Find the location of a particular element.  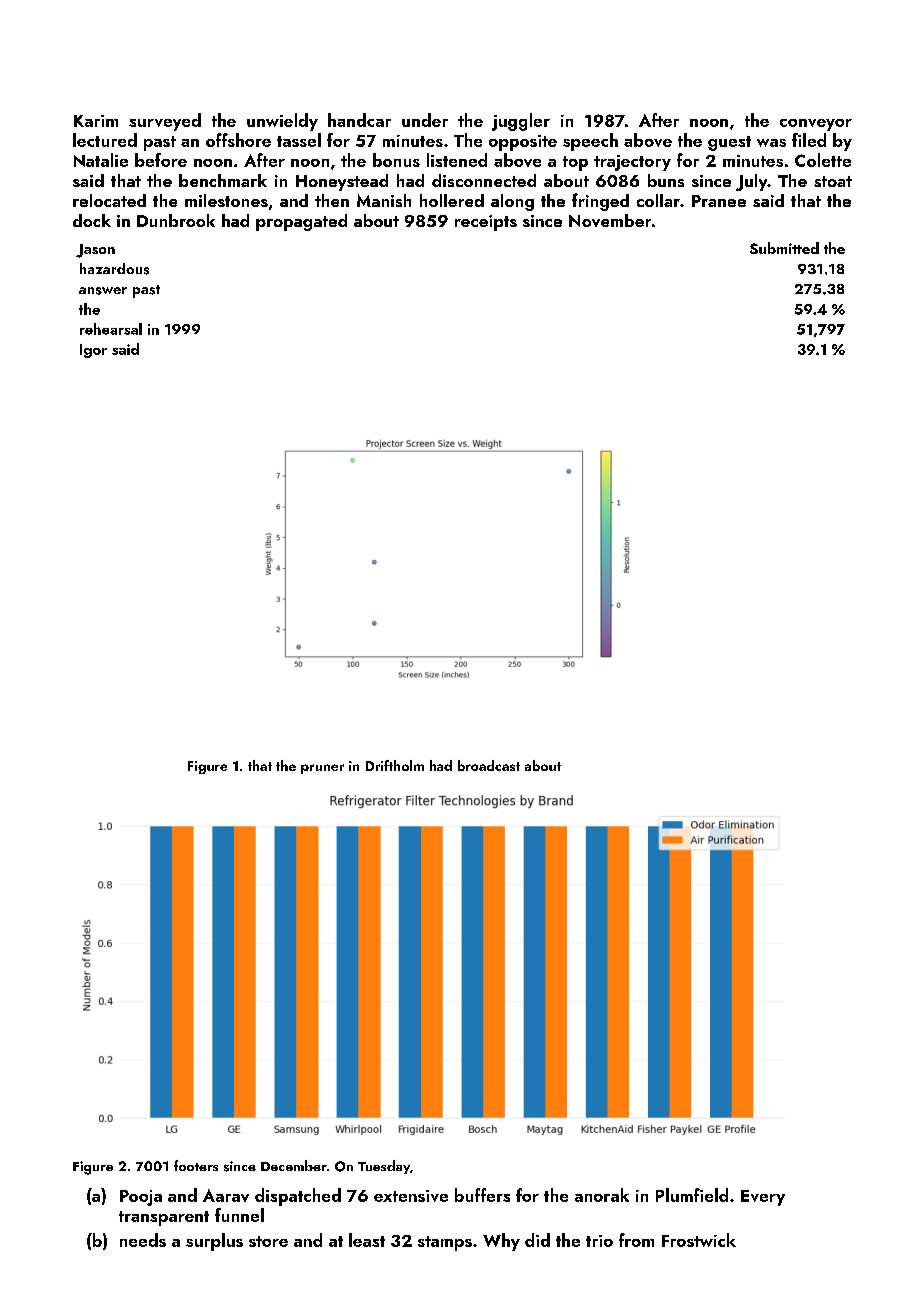

benchmark is located at coordinates (223, 180).
